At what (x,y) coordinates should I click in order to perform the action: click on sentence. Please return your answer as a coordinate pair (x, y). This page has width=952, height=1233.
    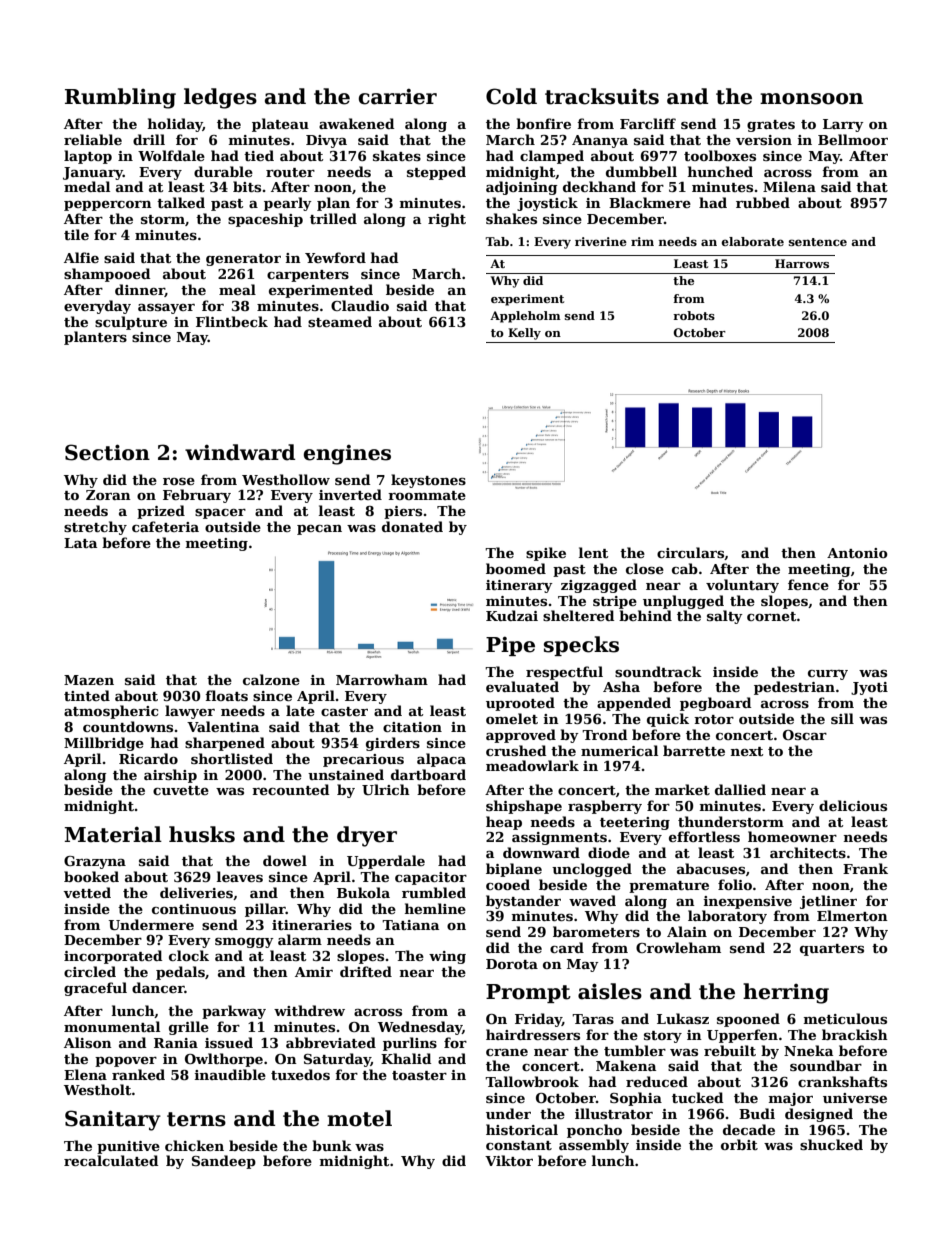
    Looking at the image, I should click on (818, 242).
